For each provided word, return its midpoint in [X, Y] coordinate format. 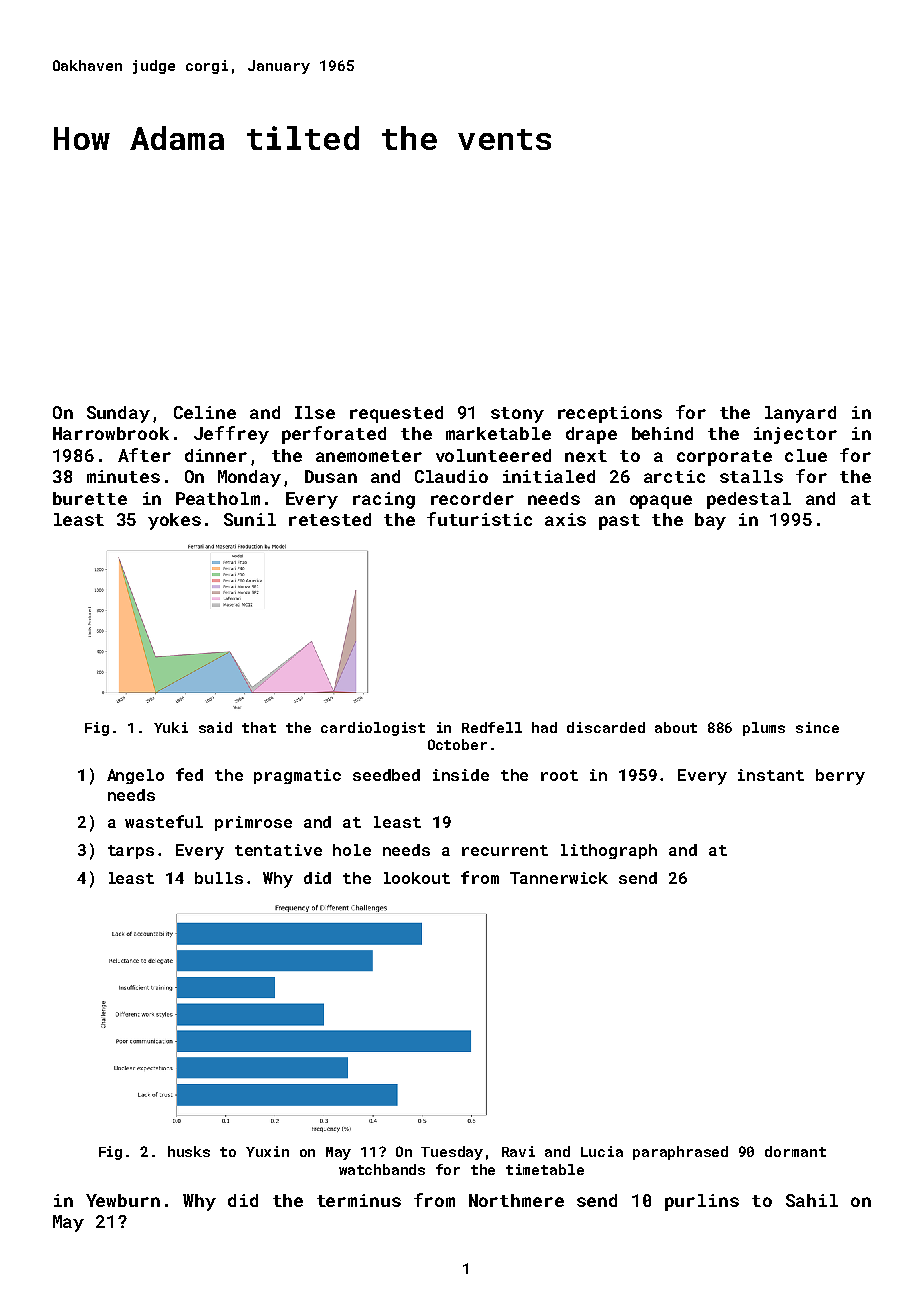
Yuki [171, 727]
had [544, 727]
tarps [131, 852]
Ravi [518, 1151]
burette [90, 498]
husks [189, 1151]
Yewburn [123, 1200]
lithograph [609, 851]
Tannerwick [559, 878]
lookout [417, 878]
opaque [661, 502]
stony [517, 415]
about [676, 727]
